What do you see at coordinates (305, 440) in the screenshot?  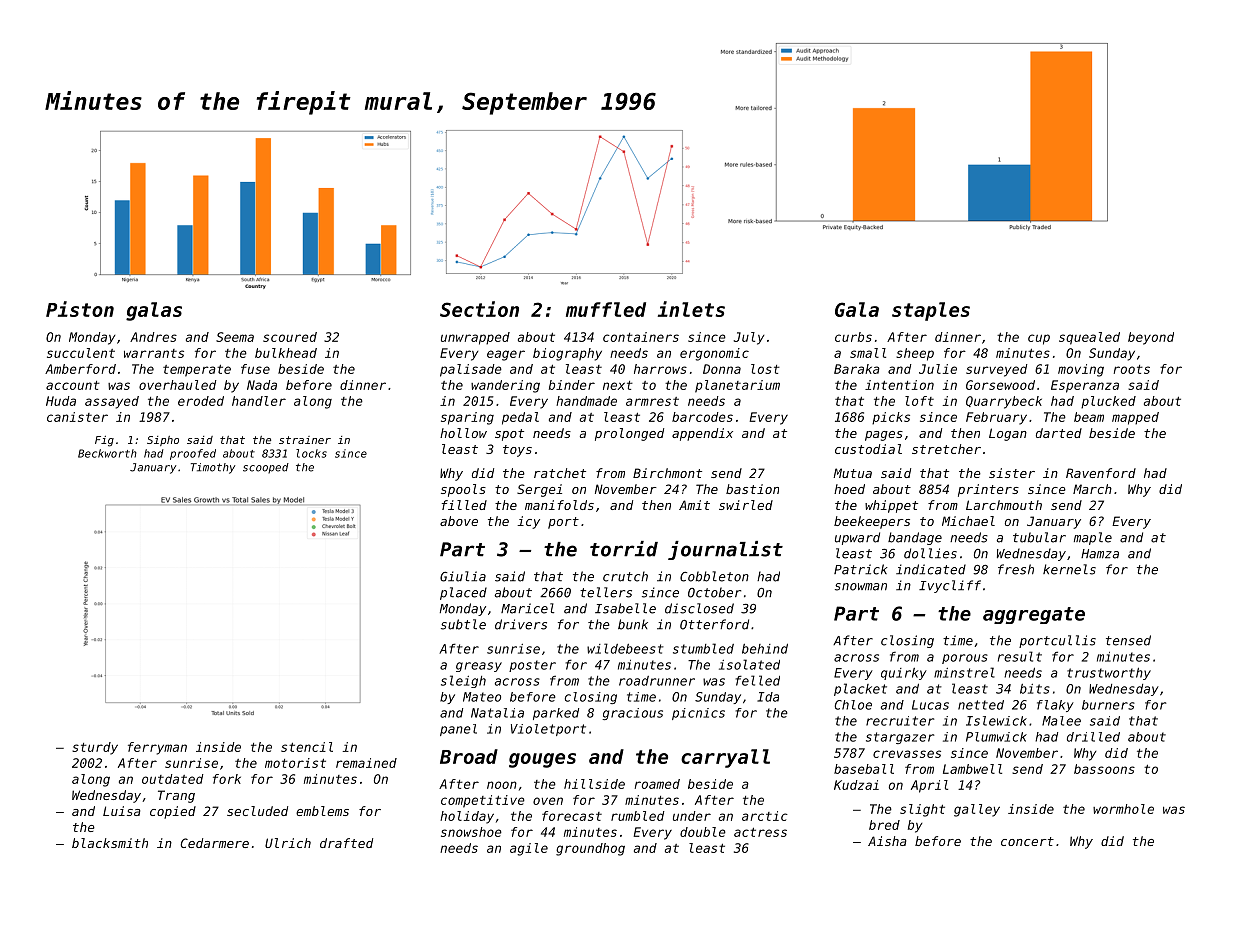 I see `strainer` at bounding box center [305, 440].
